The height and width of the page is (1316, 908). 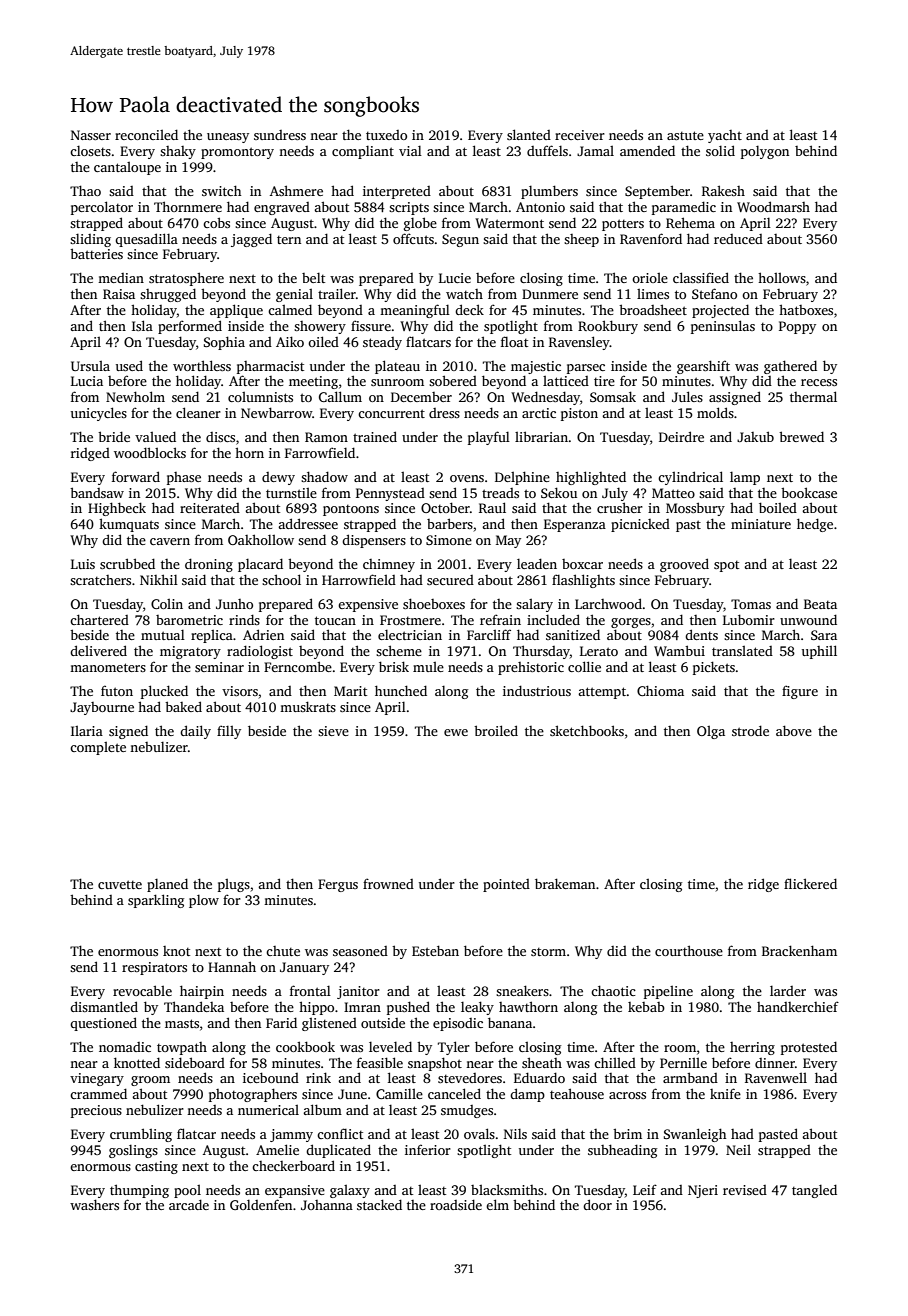 I want to click on cantaloupe, so click(x=127, y=168).
